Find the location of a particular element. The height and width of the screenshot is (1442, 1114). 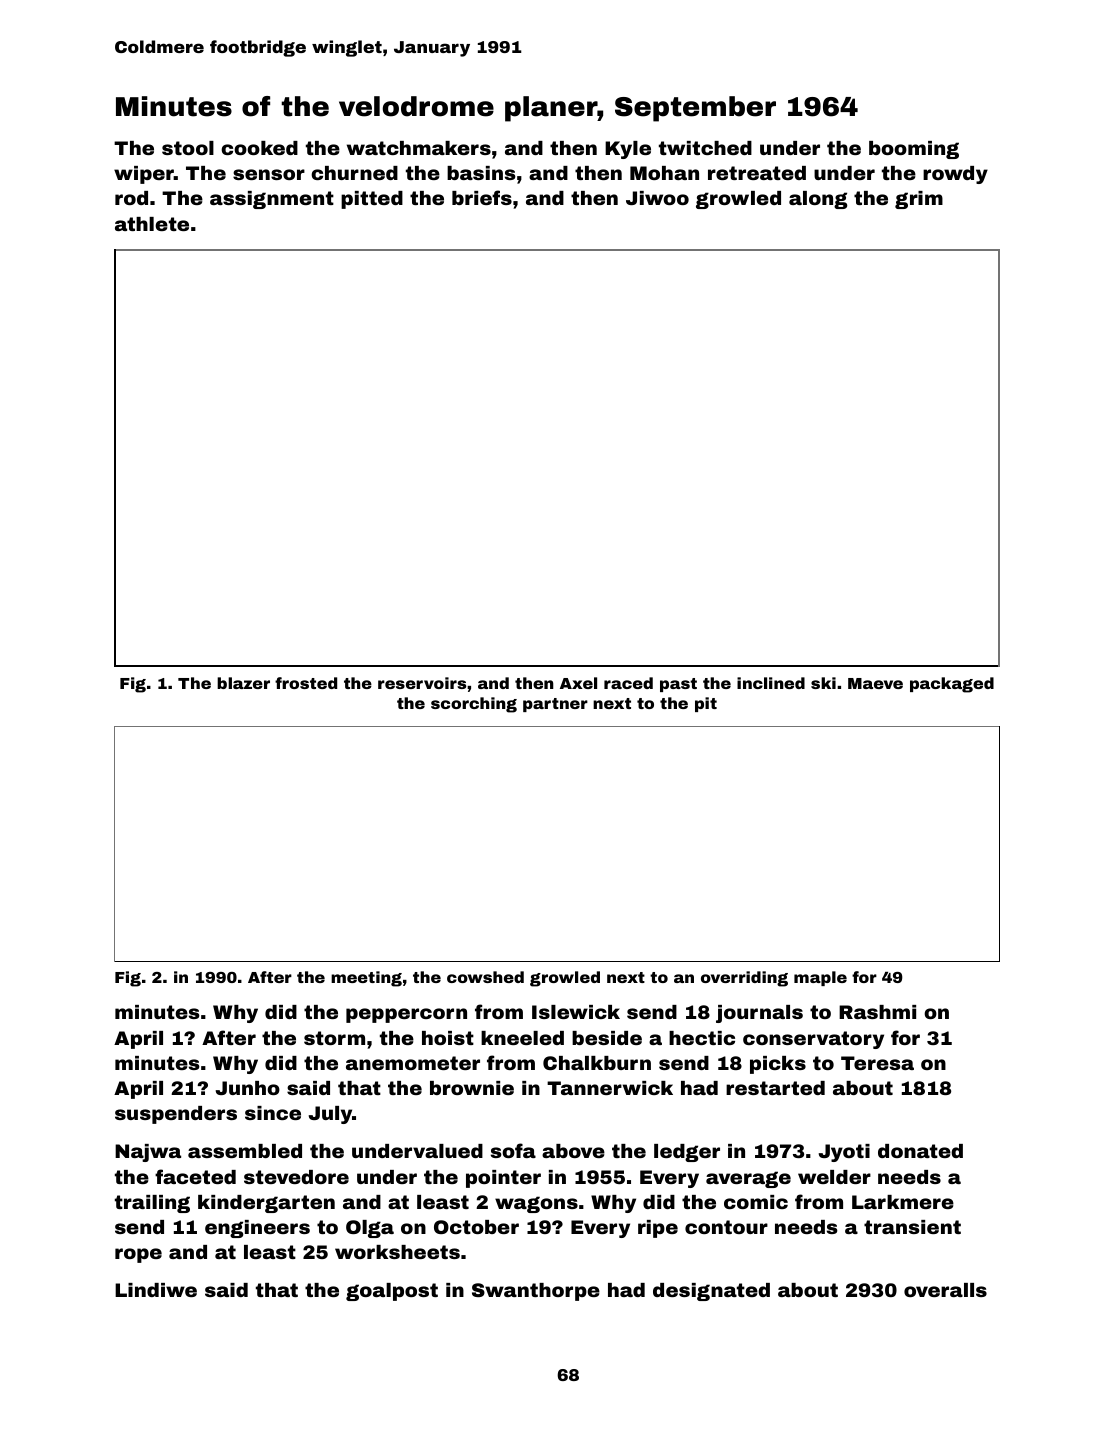

watchmakers is located at coordinates (419, 148).
